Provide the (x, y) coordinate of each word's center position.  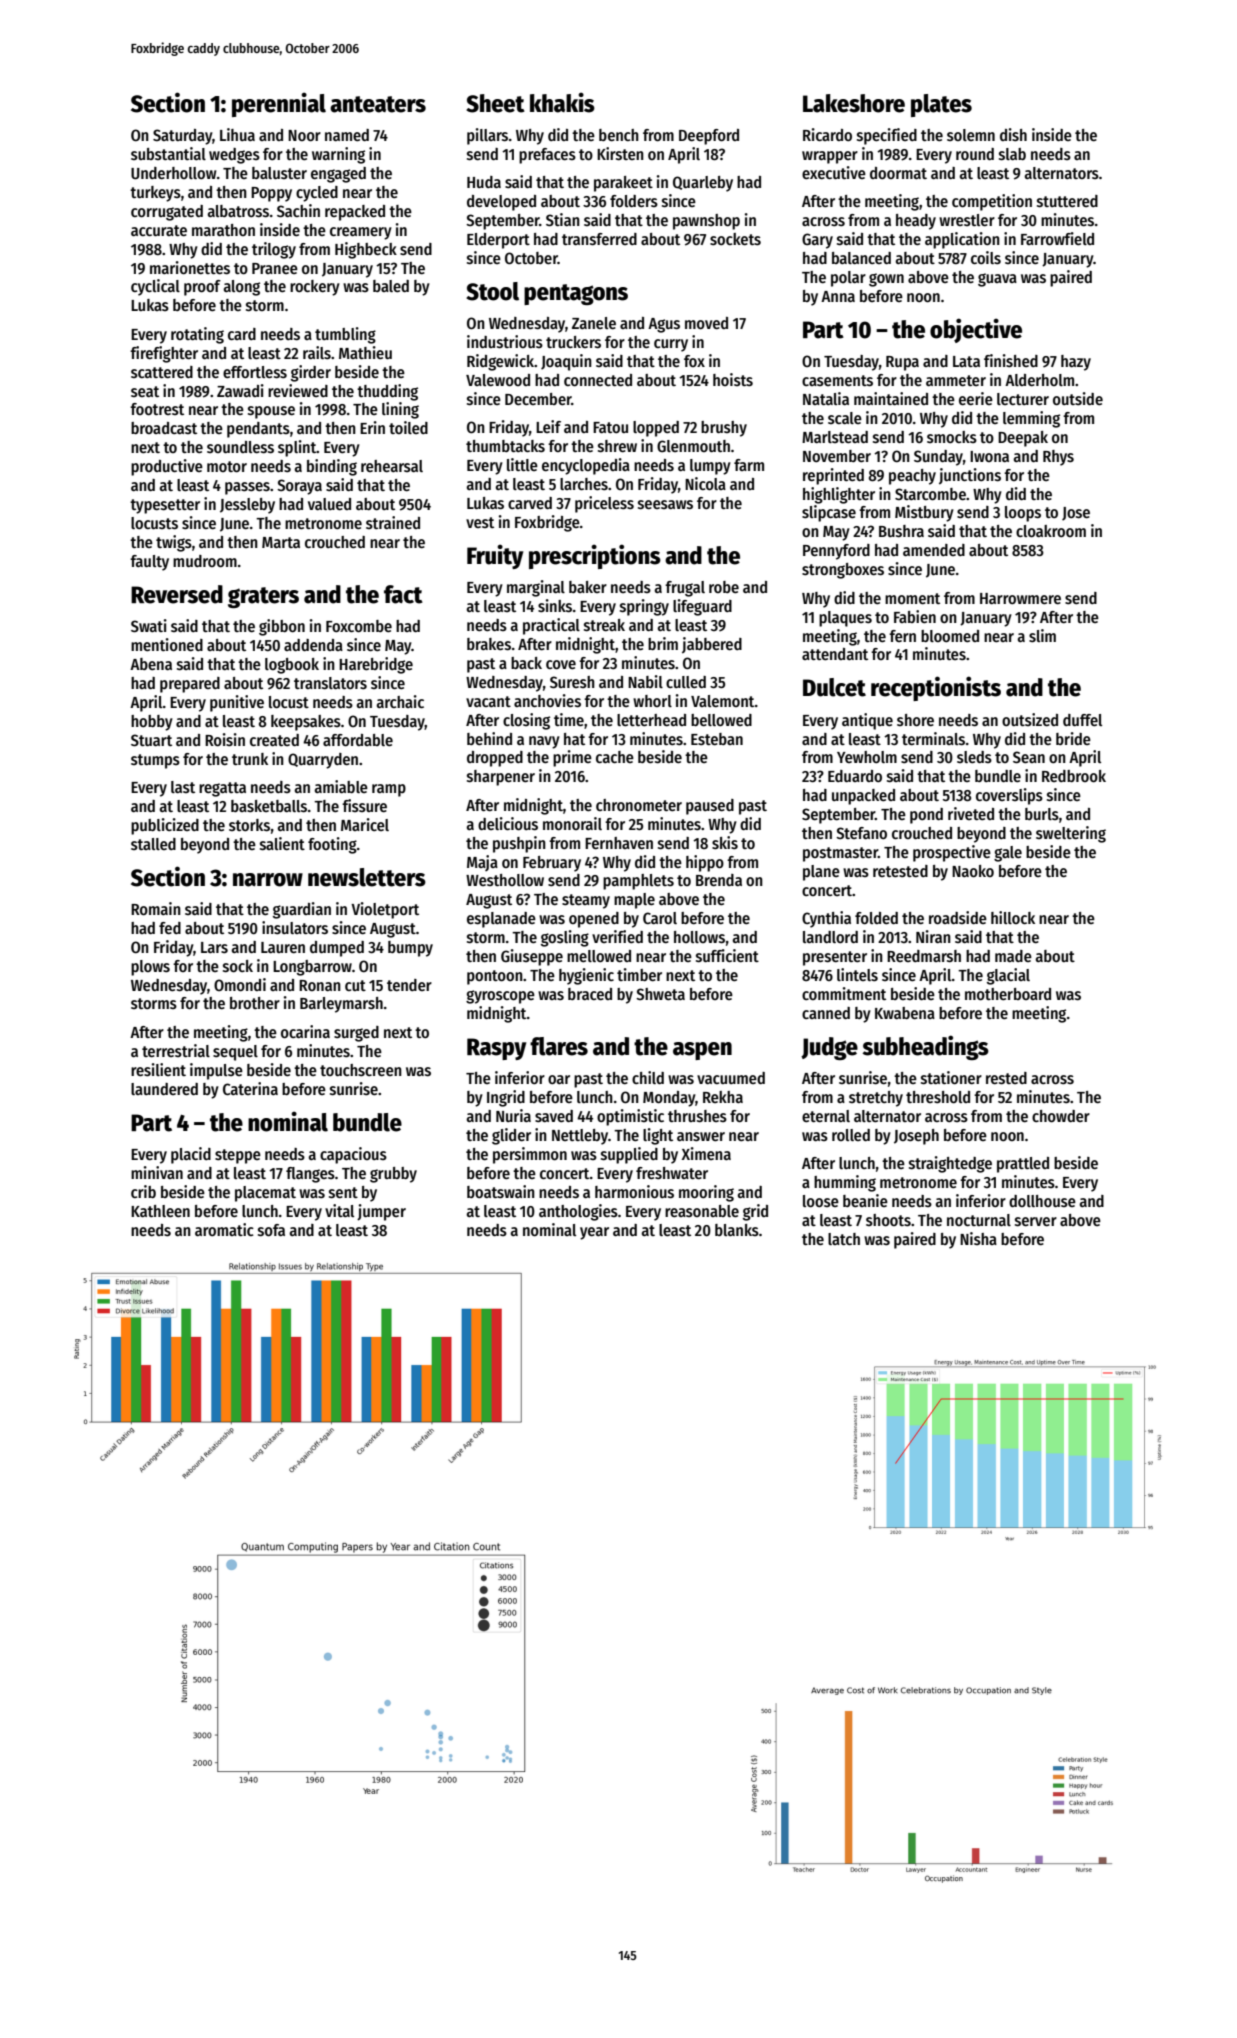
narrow (268, 880)
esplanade (501, 920)
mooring (706, 1193)
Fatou (610, 427)
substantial (168, 153)
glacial (1008, 976)
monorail (572, 823)
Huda (484, 182)
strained (393, 522)
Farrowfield (1057, 238)
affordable (358, 740)
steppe (238, 1156)
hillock (1013, 917)
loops (1023, 514)
